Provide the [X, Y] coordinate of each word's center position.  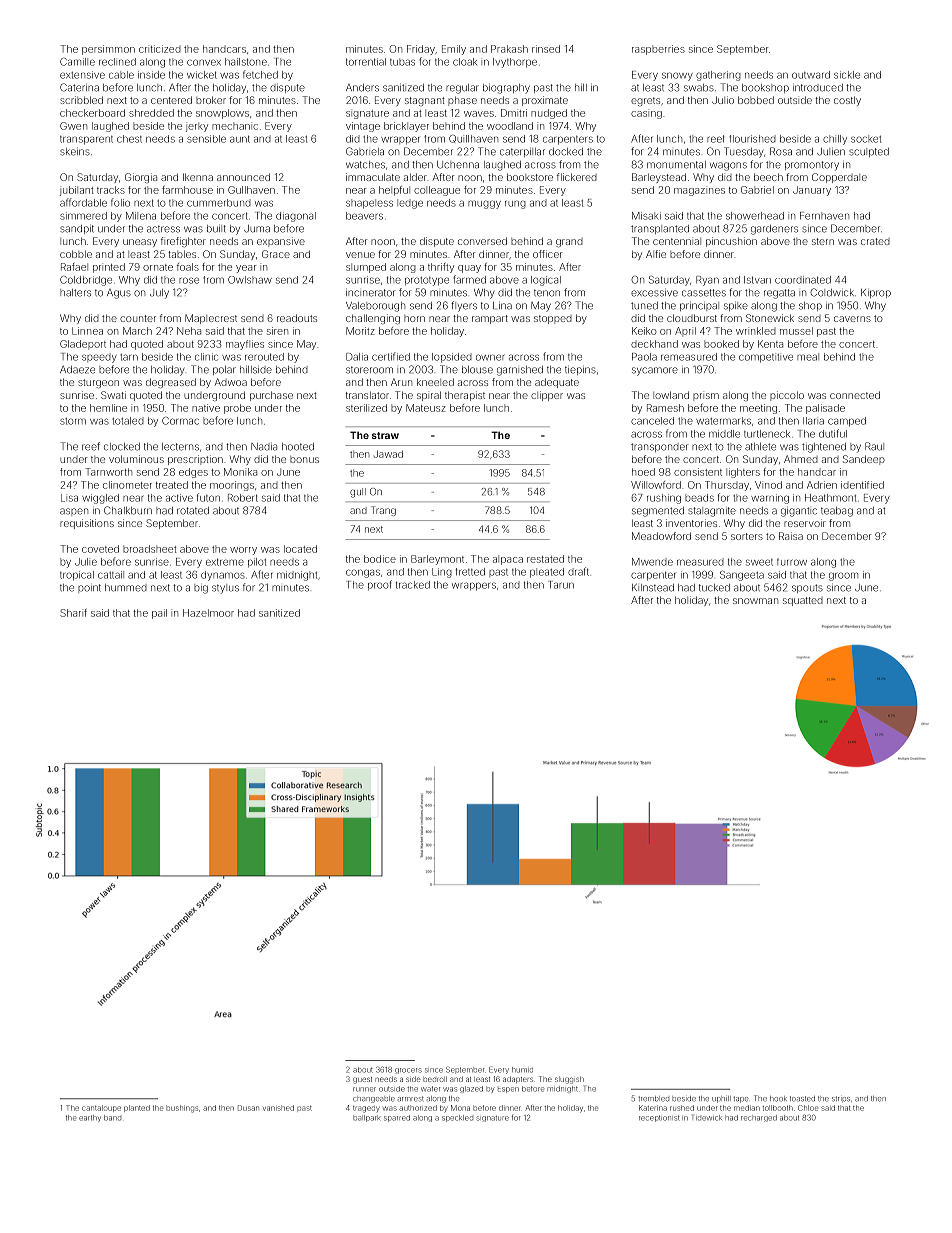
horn [414, 318]
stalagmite [712, 512]
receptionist [659, 1118]
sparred [397, 1118]
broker [211, 100]
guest [362, 1080]
